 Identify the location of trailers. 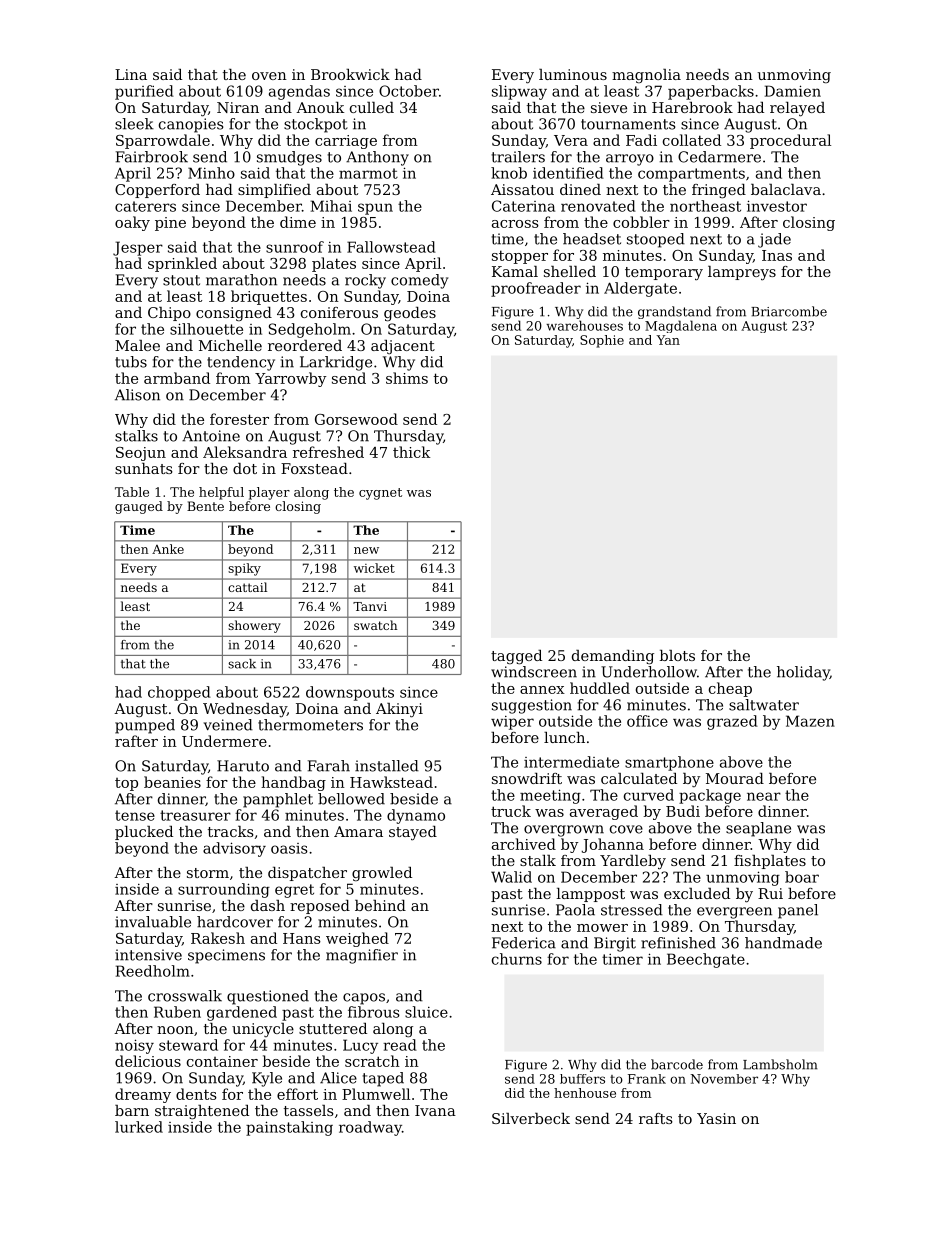
(518, 157).
